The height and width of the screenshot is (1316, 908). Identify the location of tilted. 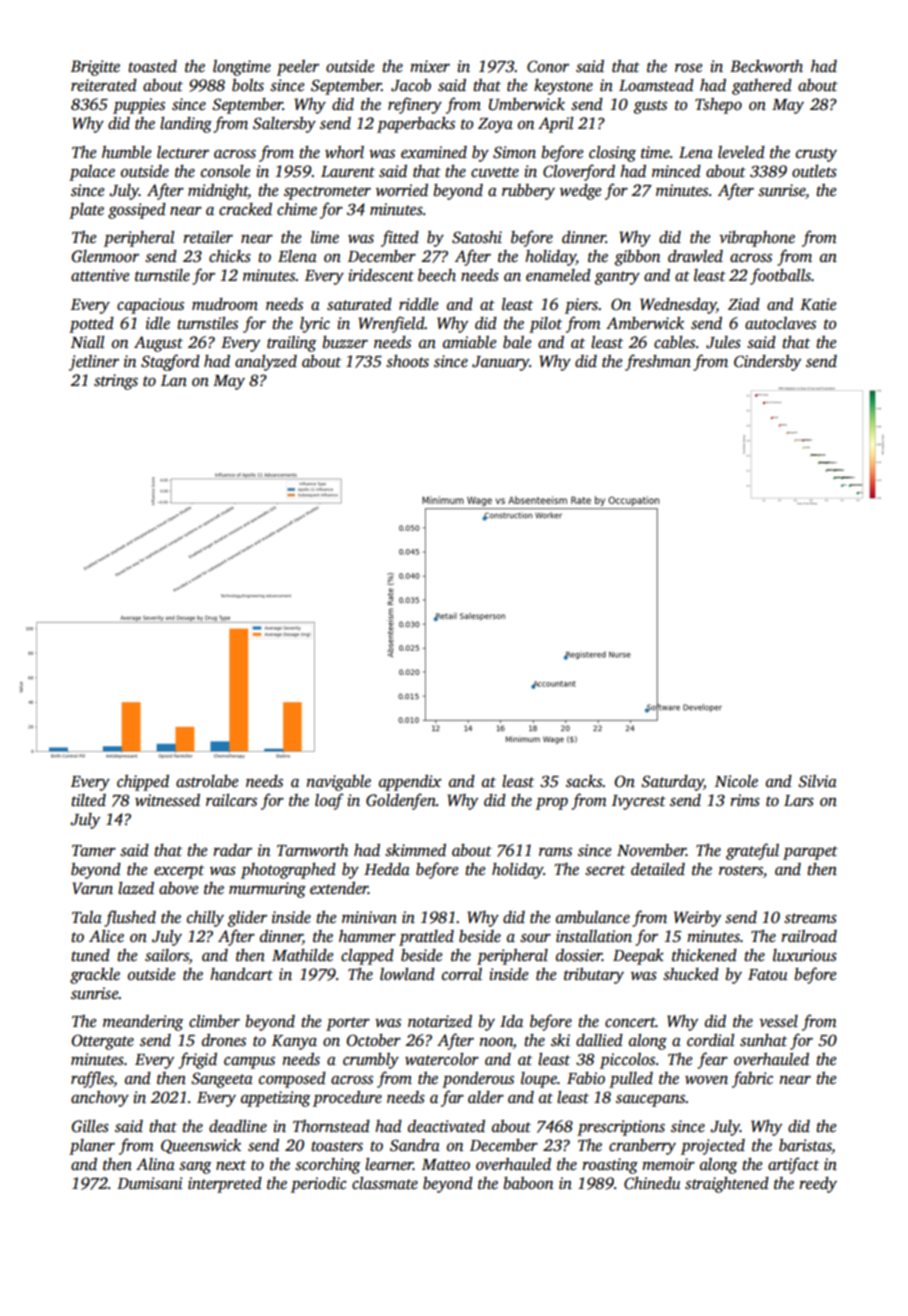
(88, 800).
